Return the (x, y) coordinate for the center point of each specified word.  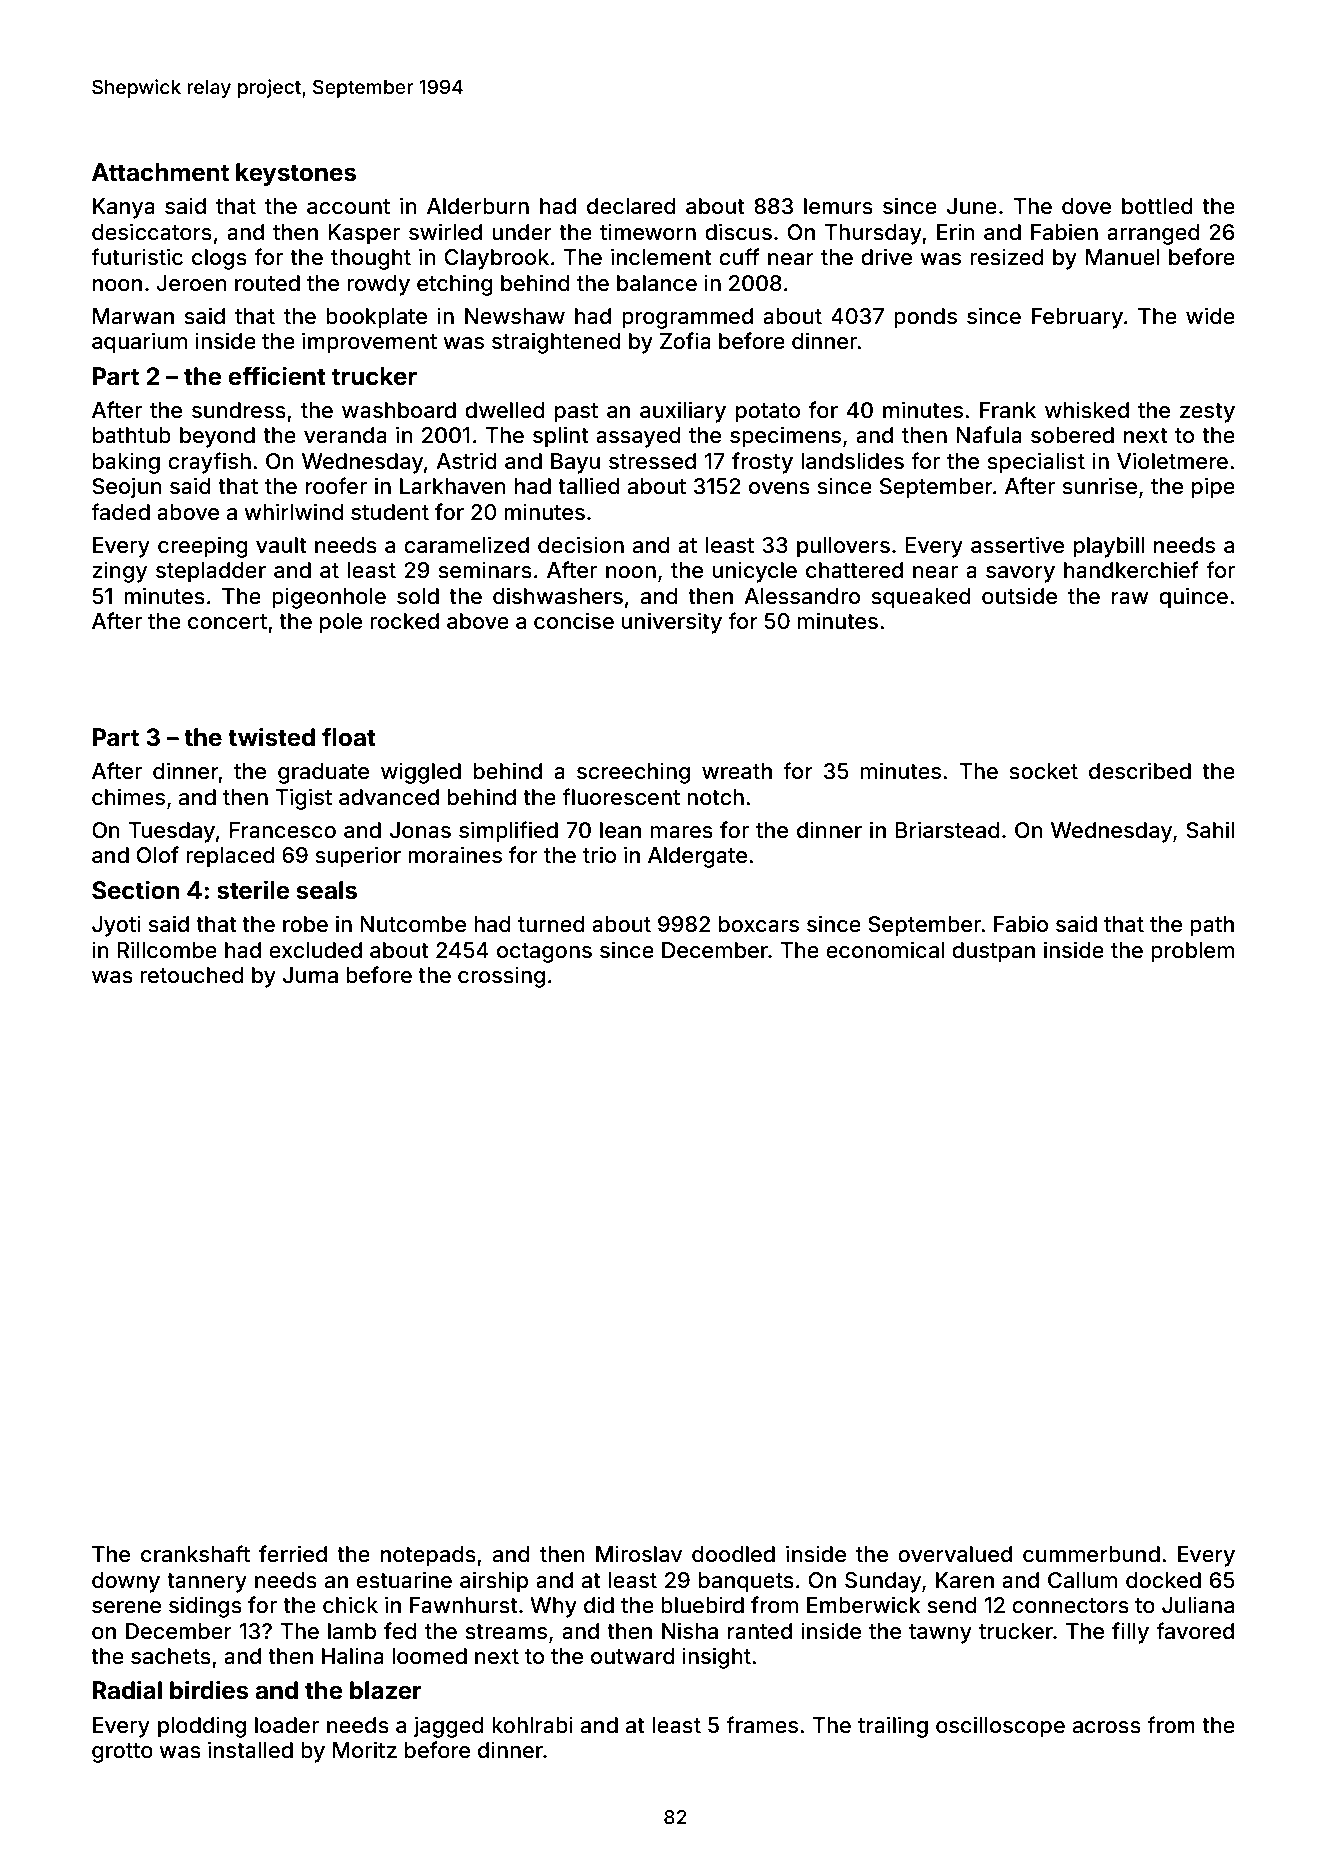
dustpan (993, 952)
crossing (501, 977)
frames (762, 1725)
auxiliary (683, 412)
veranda (345, 435)
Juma (310, 975)
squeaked (921, 598)
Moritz (365, 1750)
